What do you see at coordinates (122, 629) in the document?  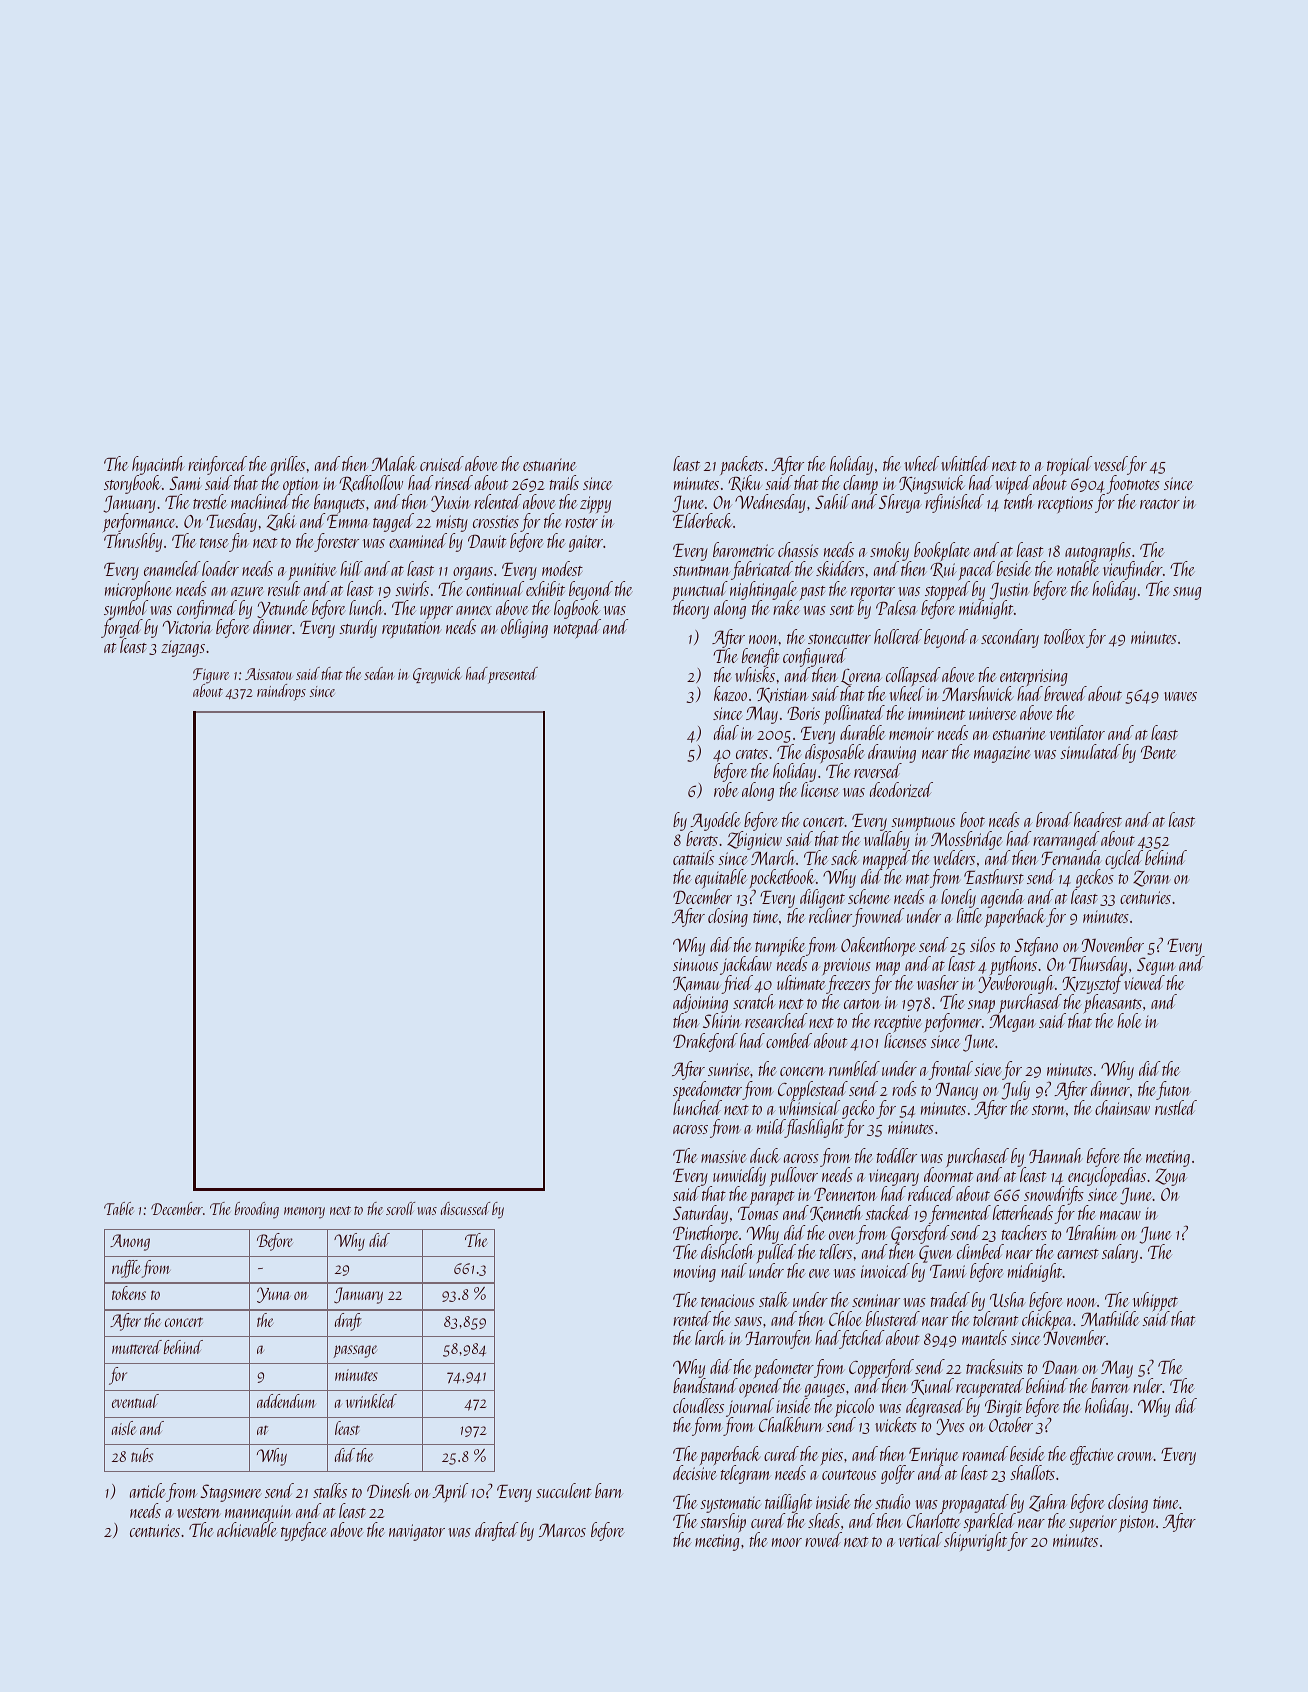 I see `forged` at bounding box center [122, 629].
